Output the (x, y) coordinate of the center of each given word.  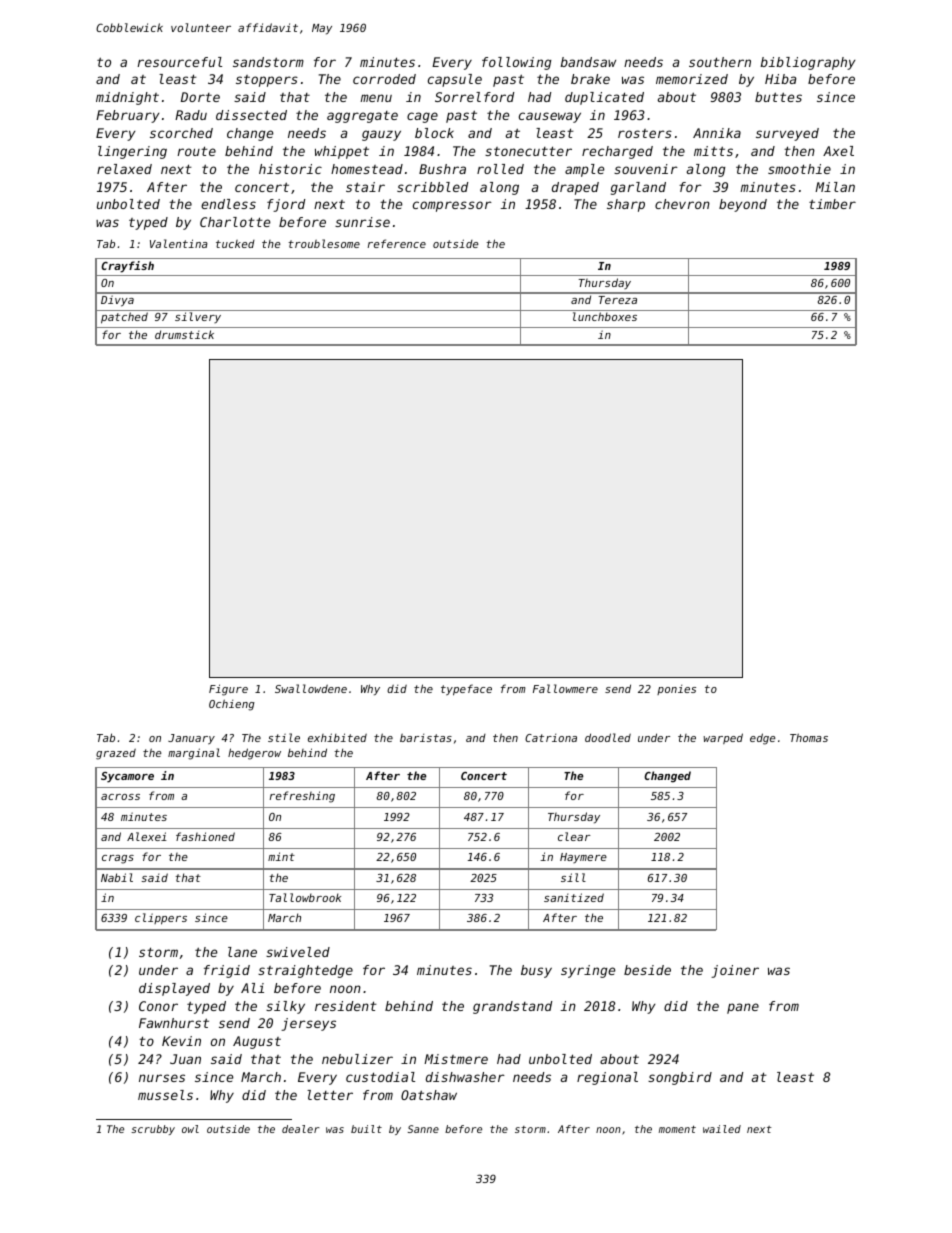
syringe (588, 971)
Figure (228, 690)
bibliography (807, 63)
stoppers (267, 81)
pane (743, 1008)
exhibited (337, 737)
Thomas (809, 737)
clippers (161, 919)
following (517, 63)
